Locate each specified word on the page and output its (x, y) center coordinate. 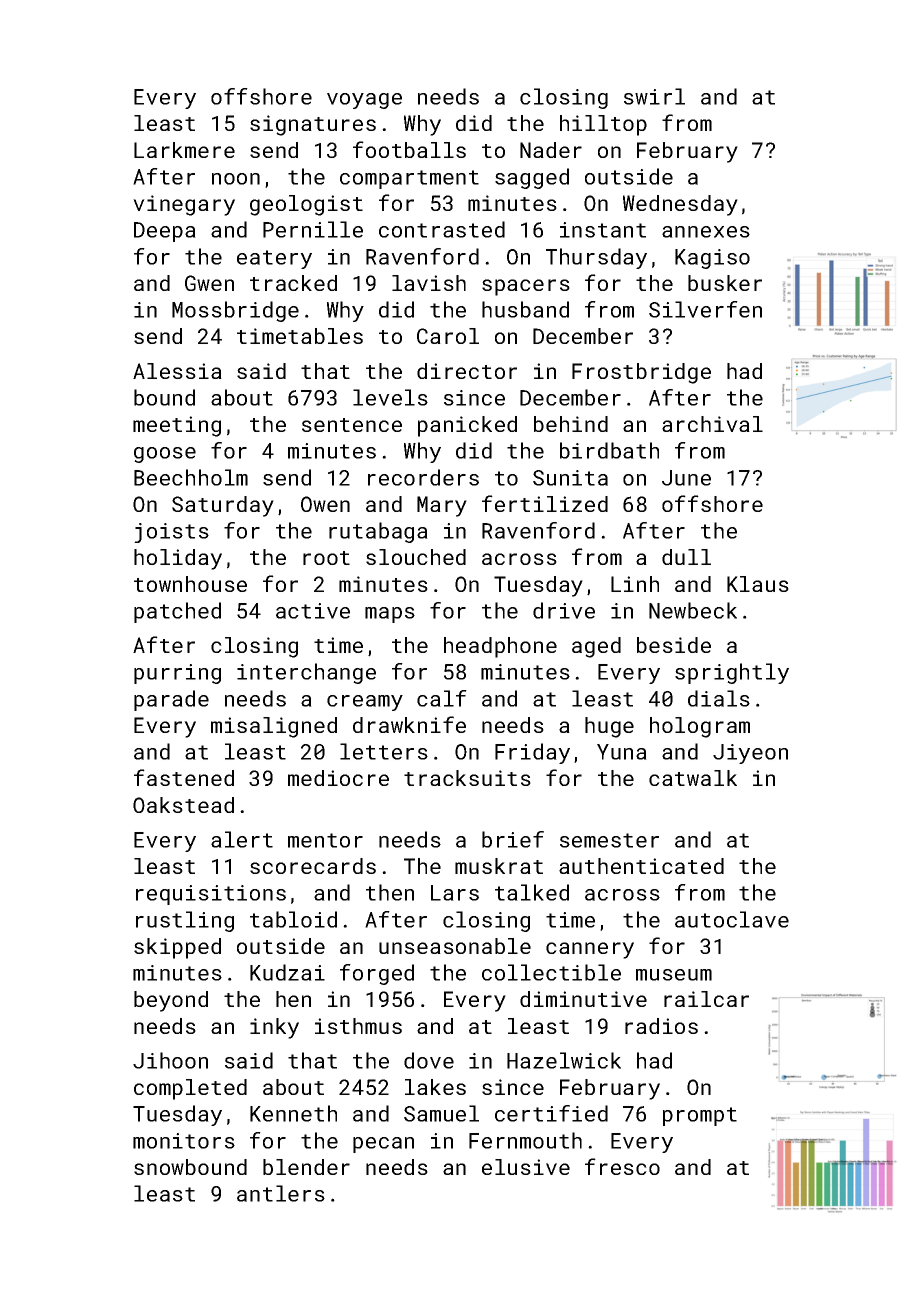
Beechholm (191, 477)
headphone (500, 647)
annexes (706, 232)
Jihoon (170, 1060)
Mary (442, 506)
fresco (622, 1166)
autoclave (732, 919)
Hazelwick (564, 1060)
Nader (551, 150)
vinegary (184, 205)
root (326, 558)
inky (274, 1028)
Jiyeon (750, 754)
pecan (383, 1145)
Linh (635, 584)
